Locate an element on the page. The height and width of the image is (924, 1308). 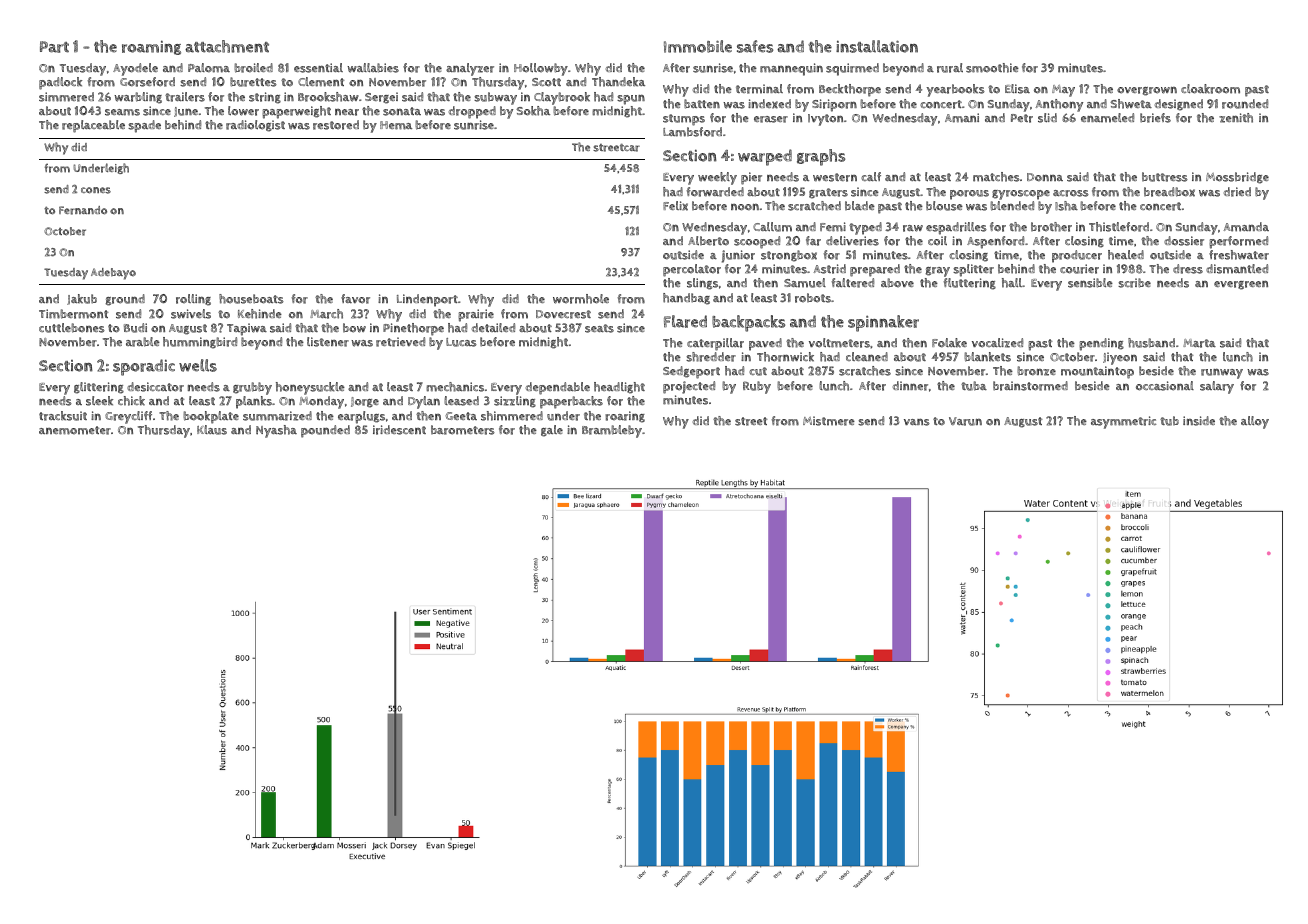
Felix is located at coordinates (675, 206).
